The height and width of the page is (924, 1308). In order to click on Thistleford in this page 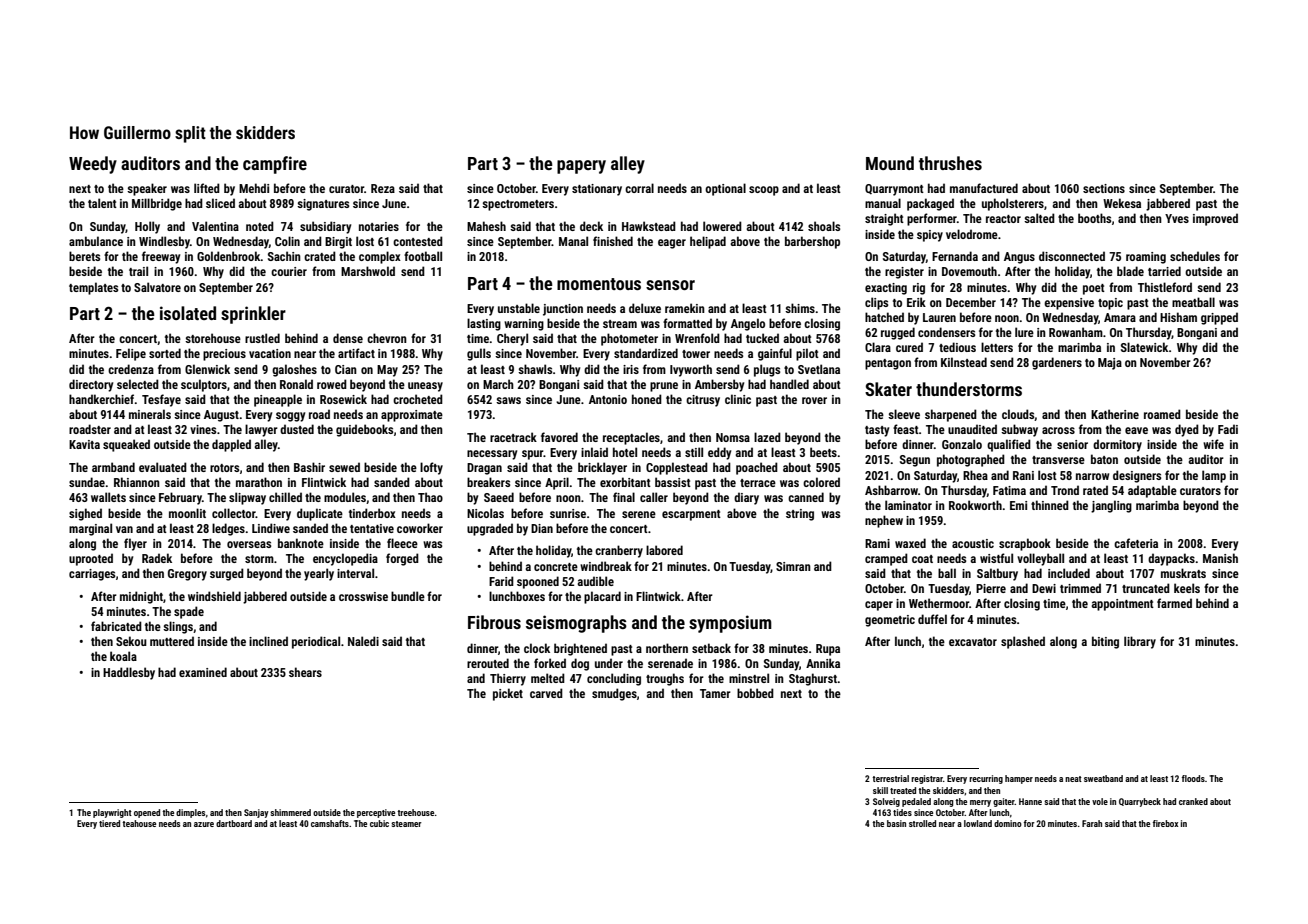, I will do `click(1165, 287)`.
